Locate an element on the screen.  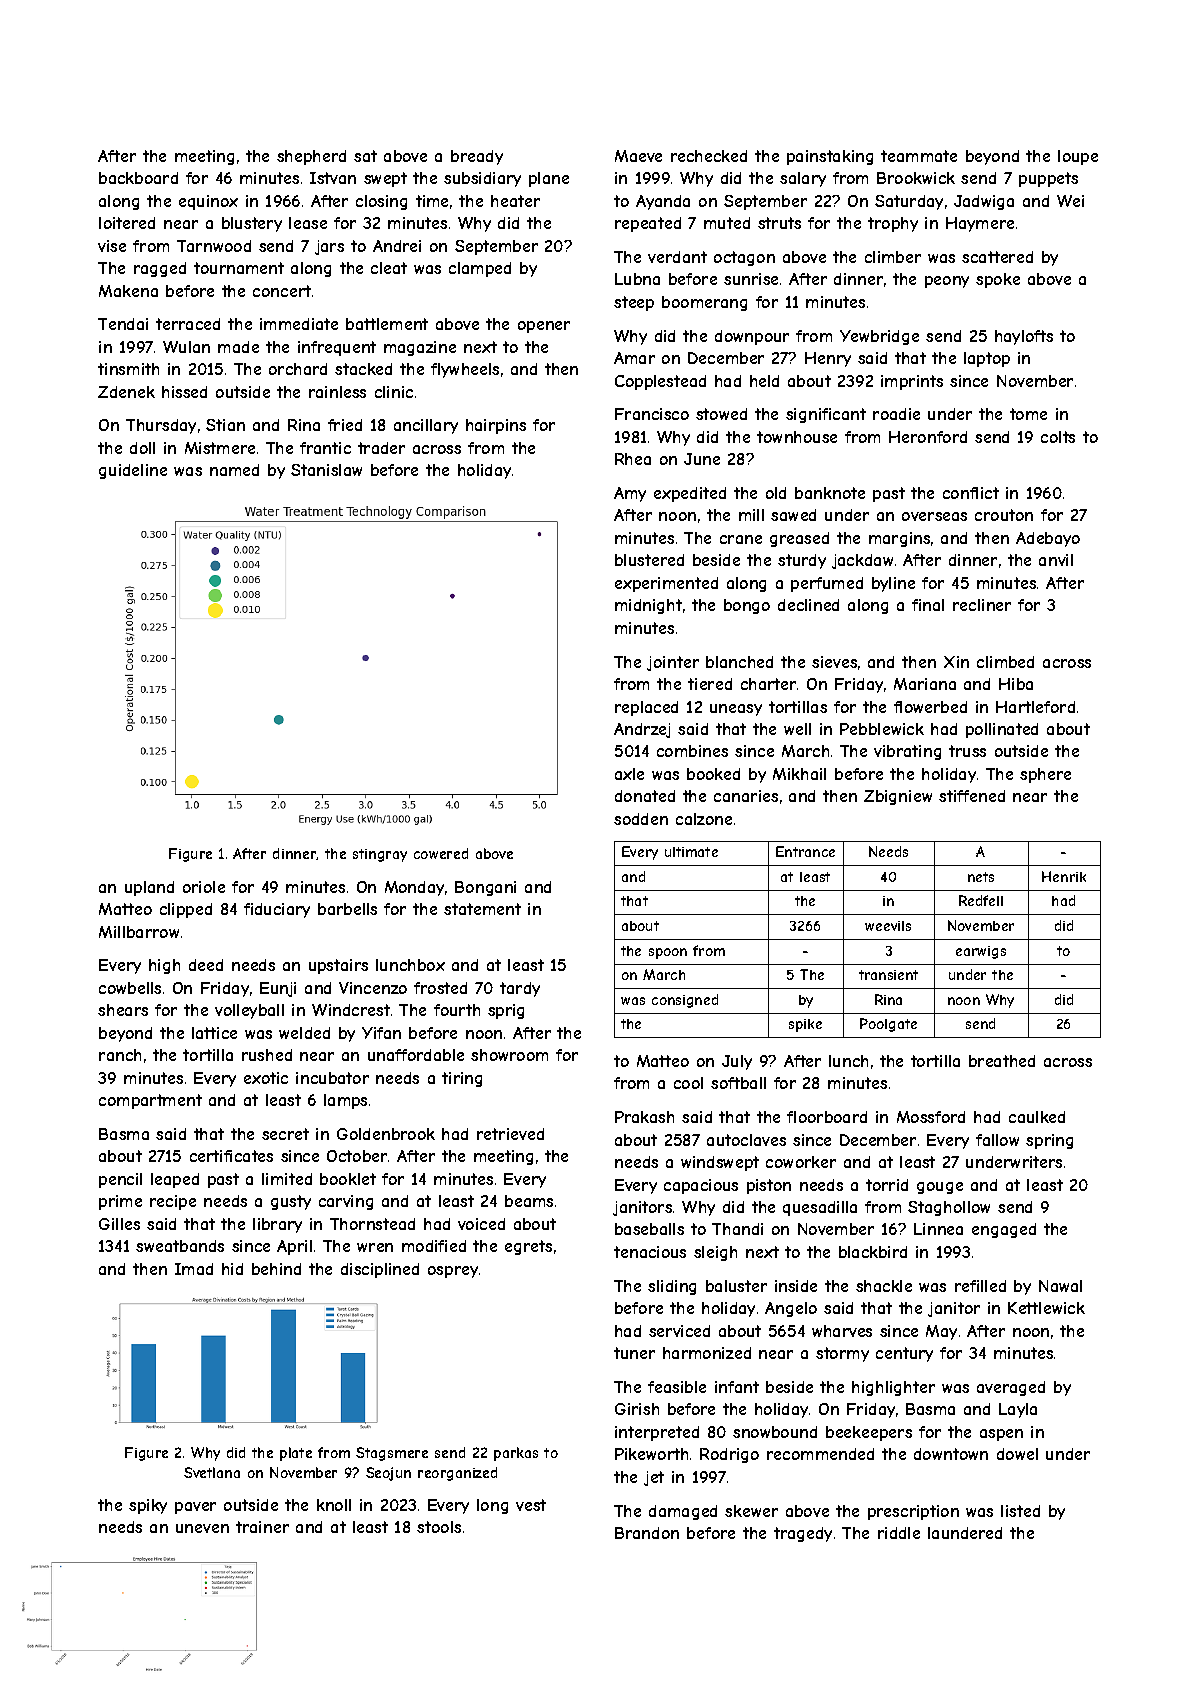
tragedy is located at coordinates (803, 1534).
